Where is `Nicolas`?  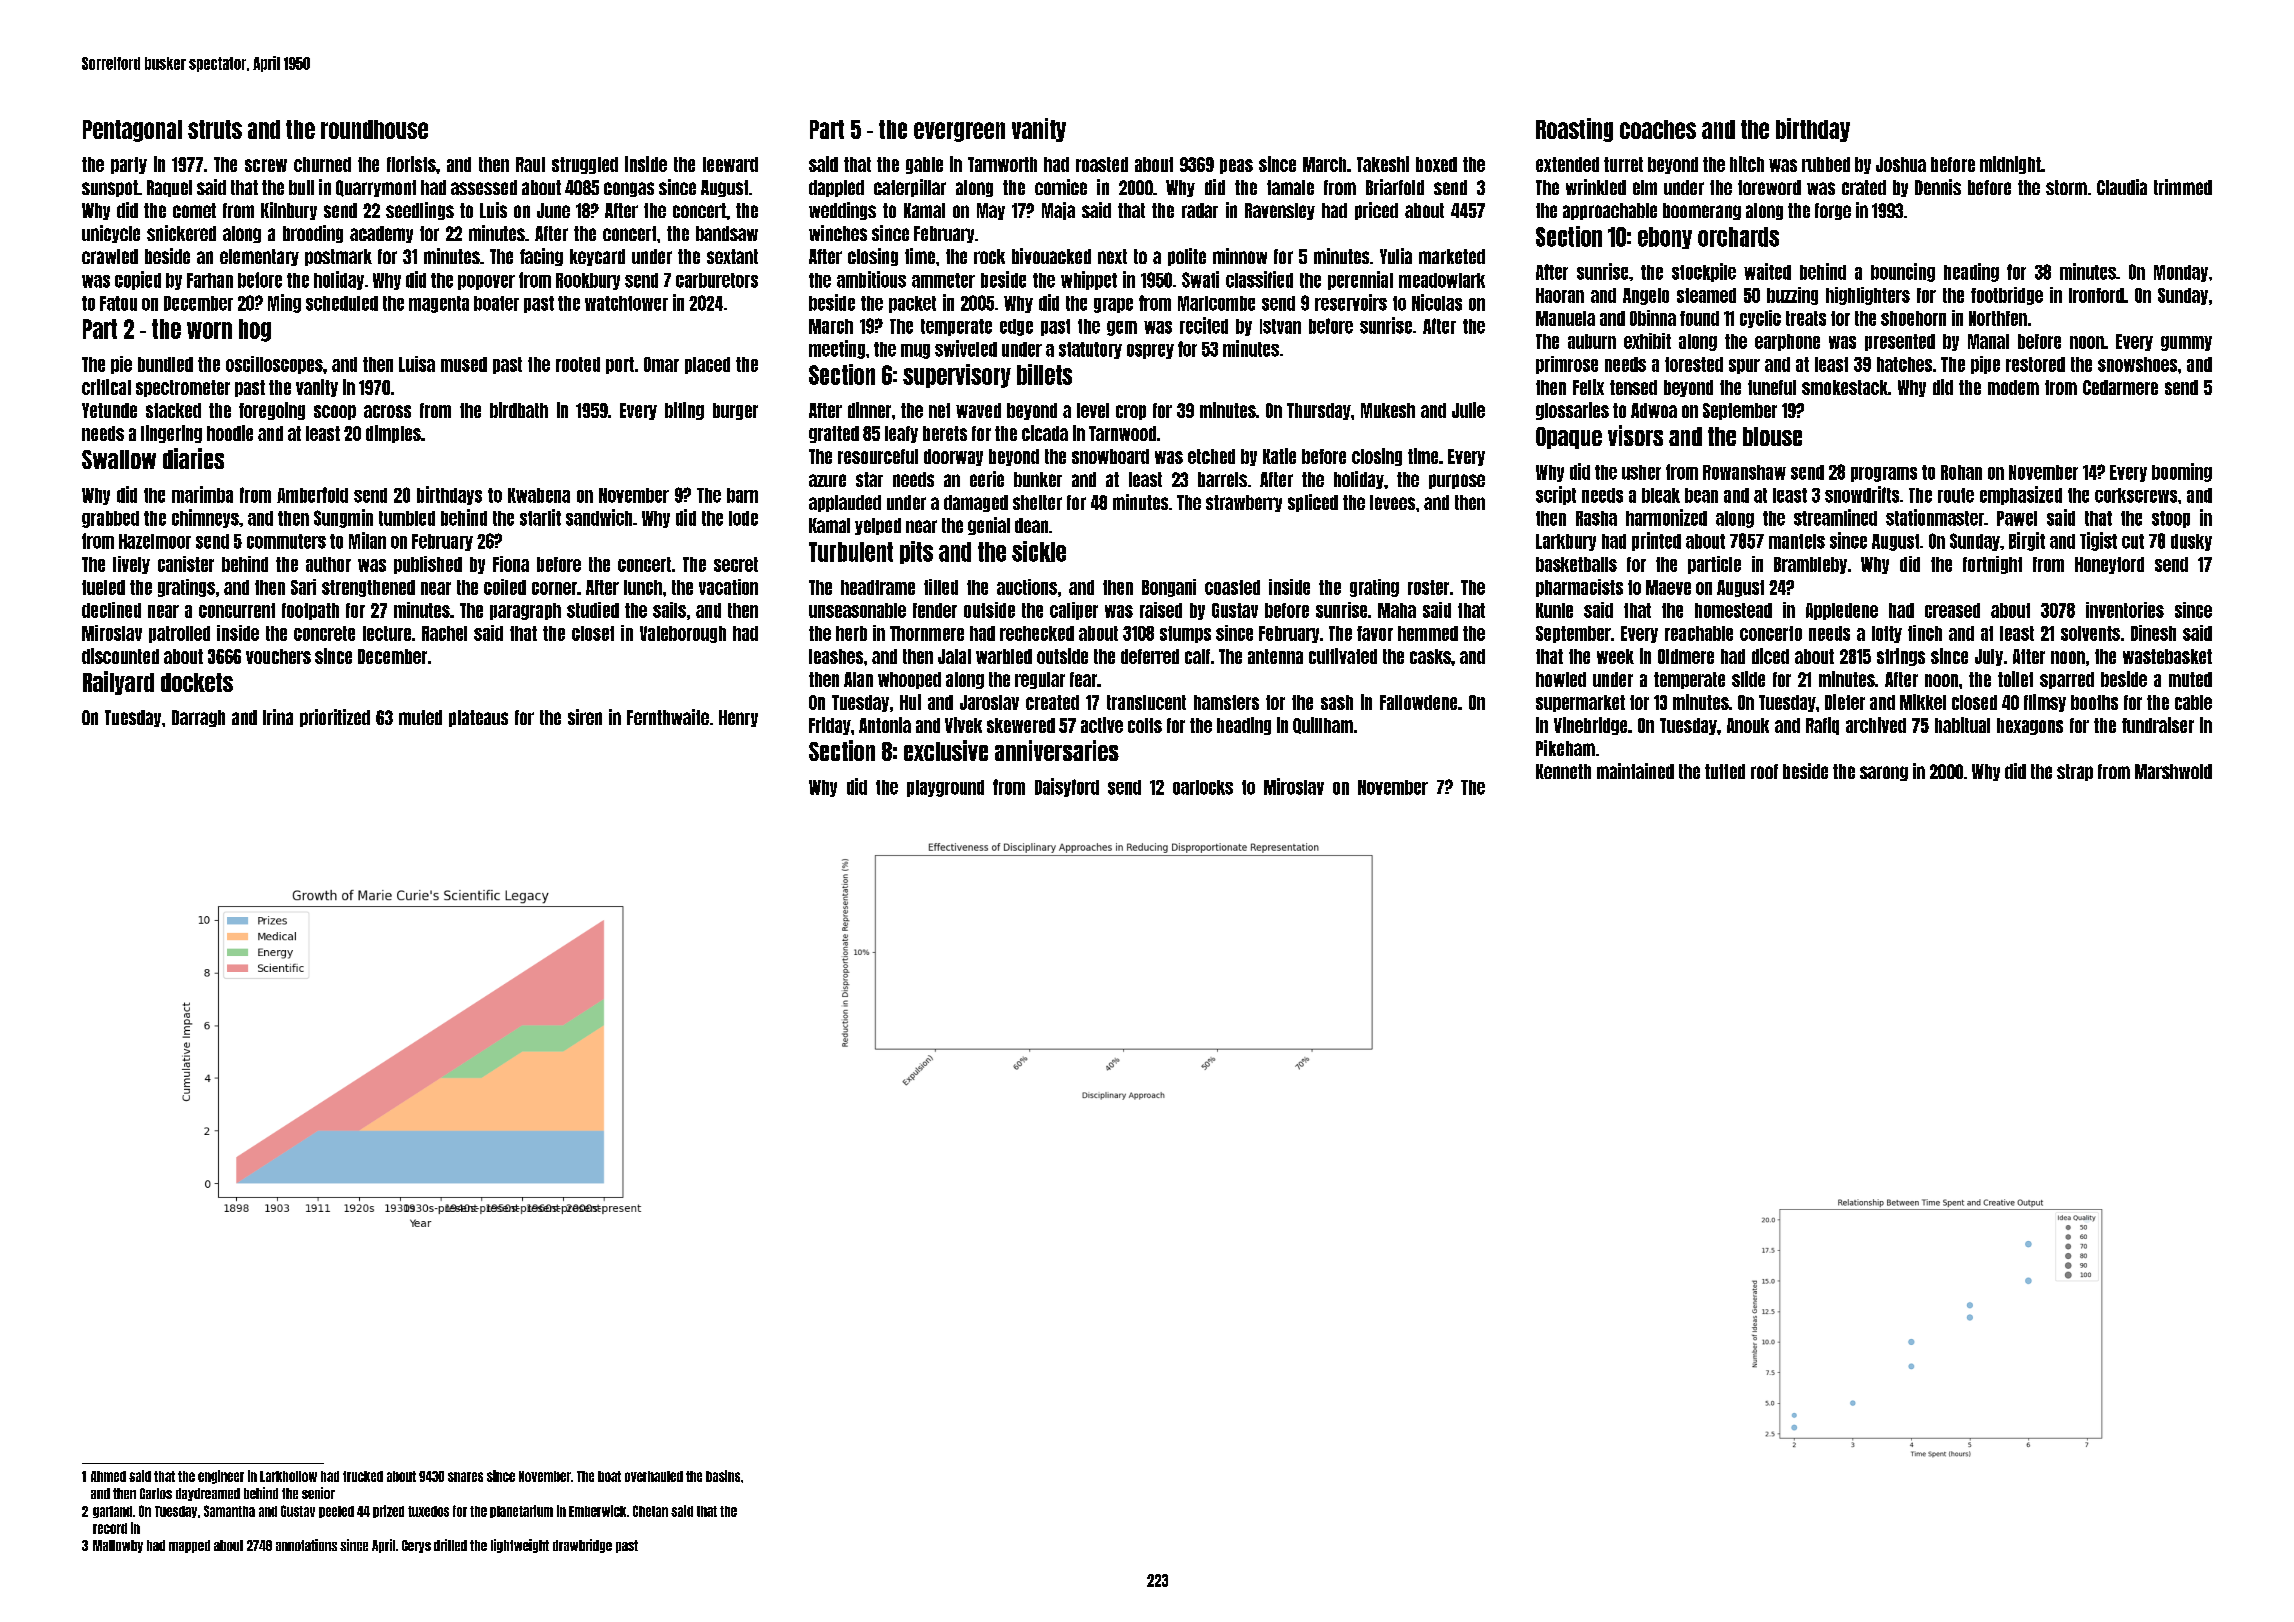
Nicolas is located at coordinates (1437, 302).
